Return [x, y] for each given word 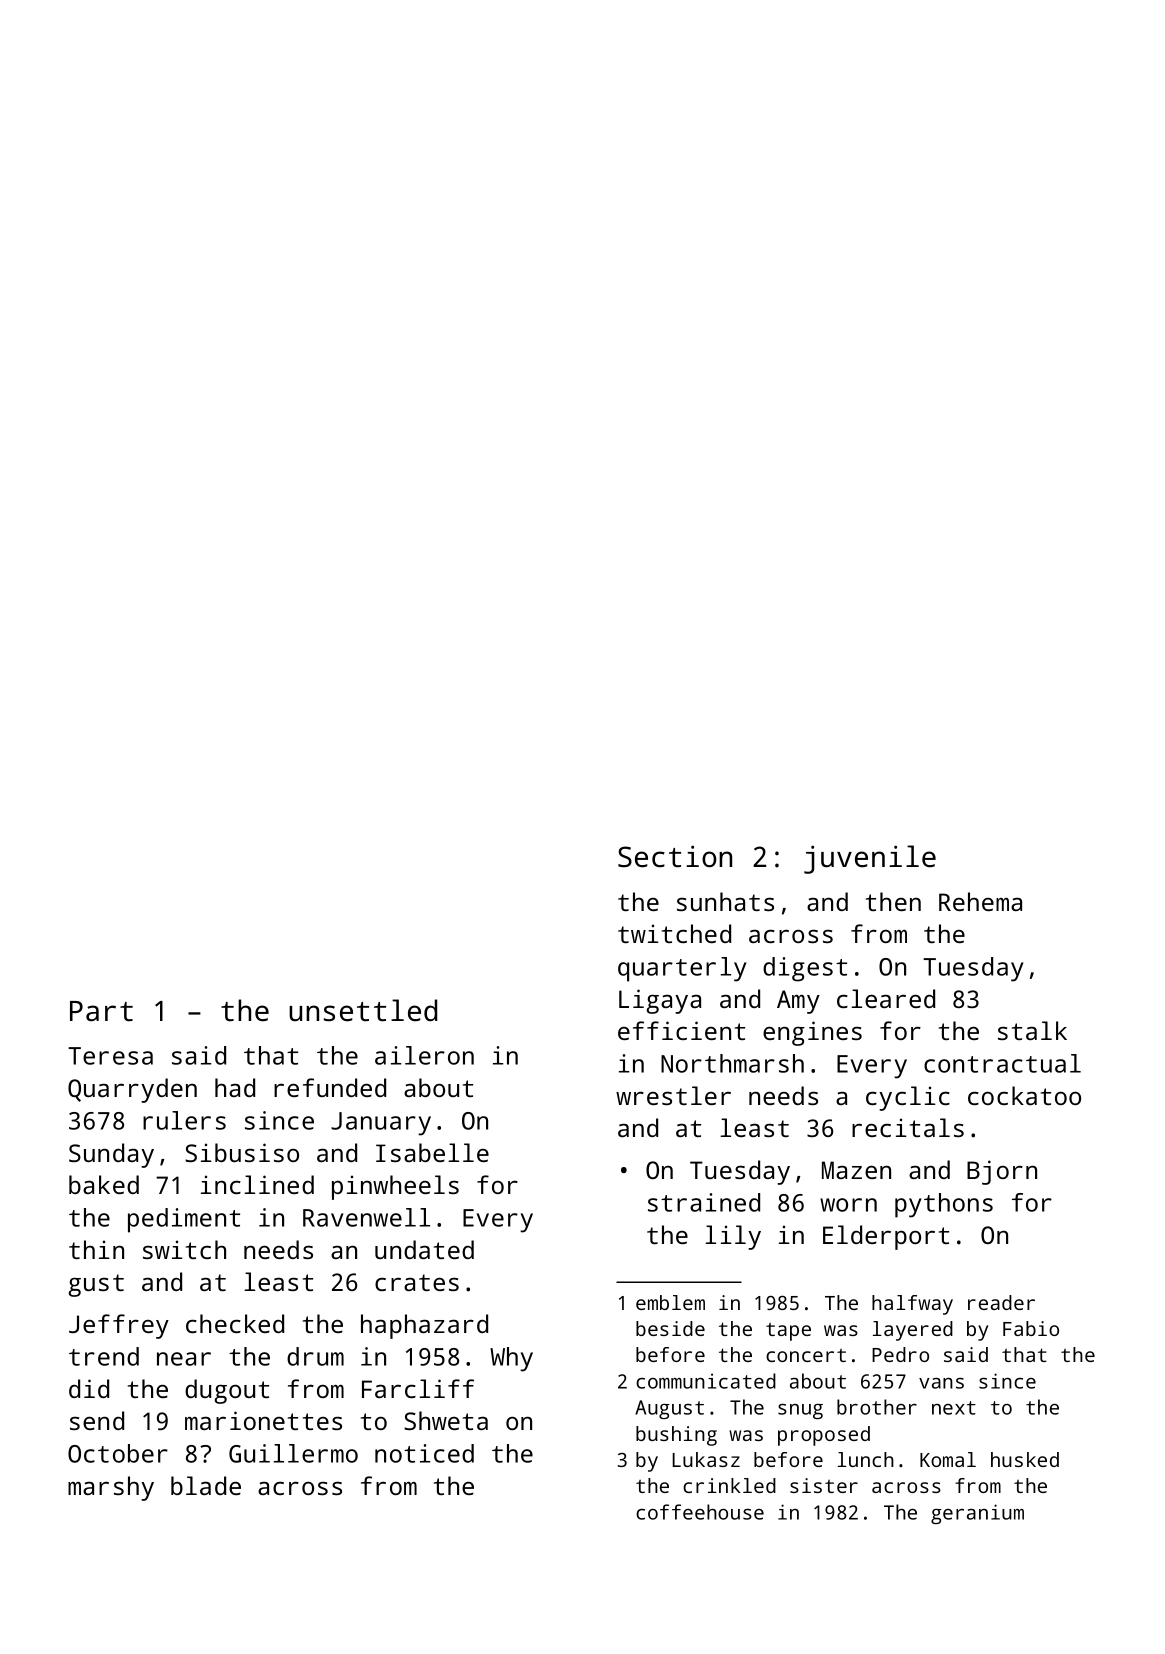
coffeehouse [700, 1512]
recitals [908, 1127]
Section [675, 856]
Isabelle [432, 1152]
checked [235, 1323]
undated [424, 1249]
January [381, 1124]
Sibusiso [242, 1152]
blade [206, 1485]
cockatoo [1024, 1095]
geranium [977, 1514]
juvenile [870, 859]
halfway [912, 1305]
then [893, 901]
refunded [330, 1087]
